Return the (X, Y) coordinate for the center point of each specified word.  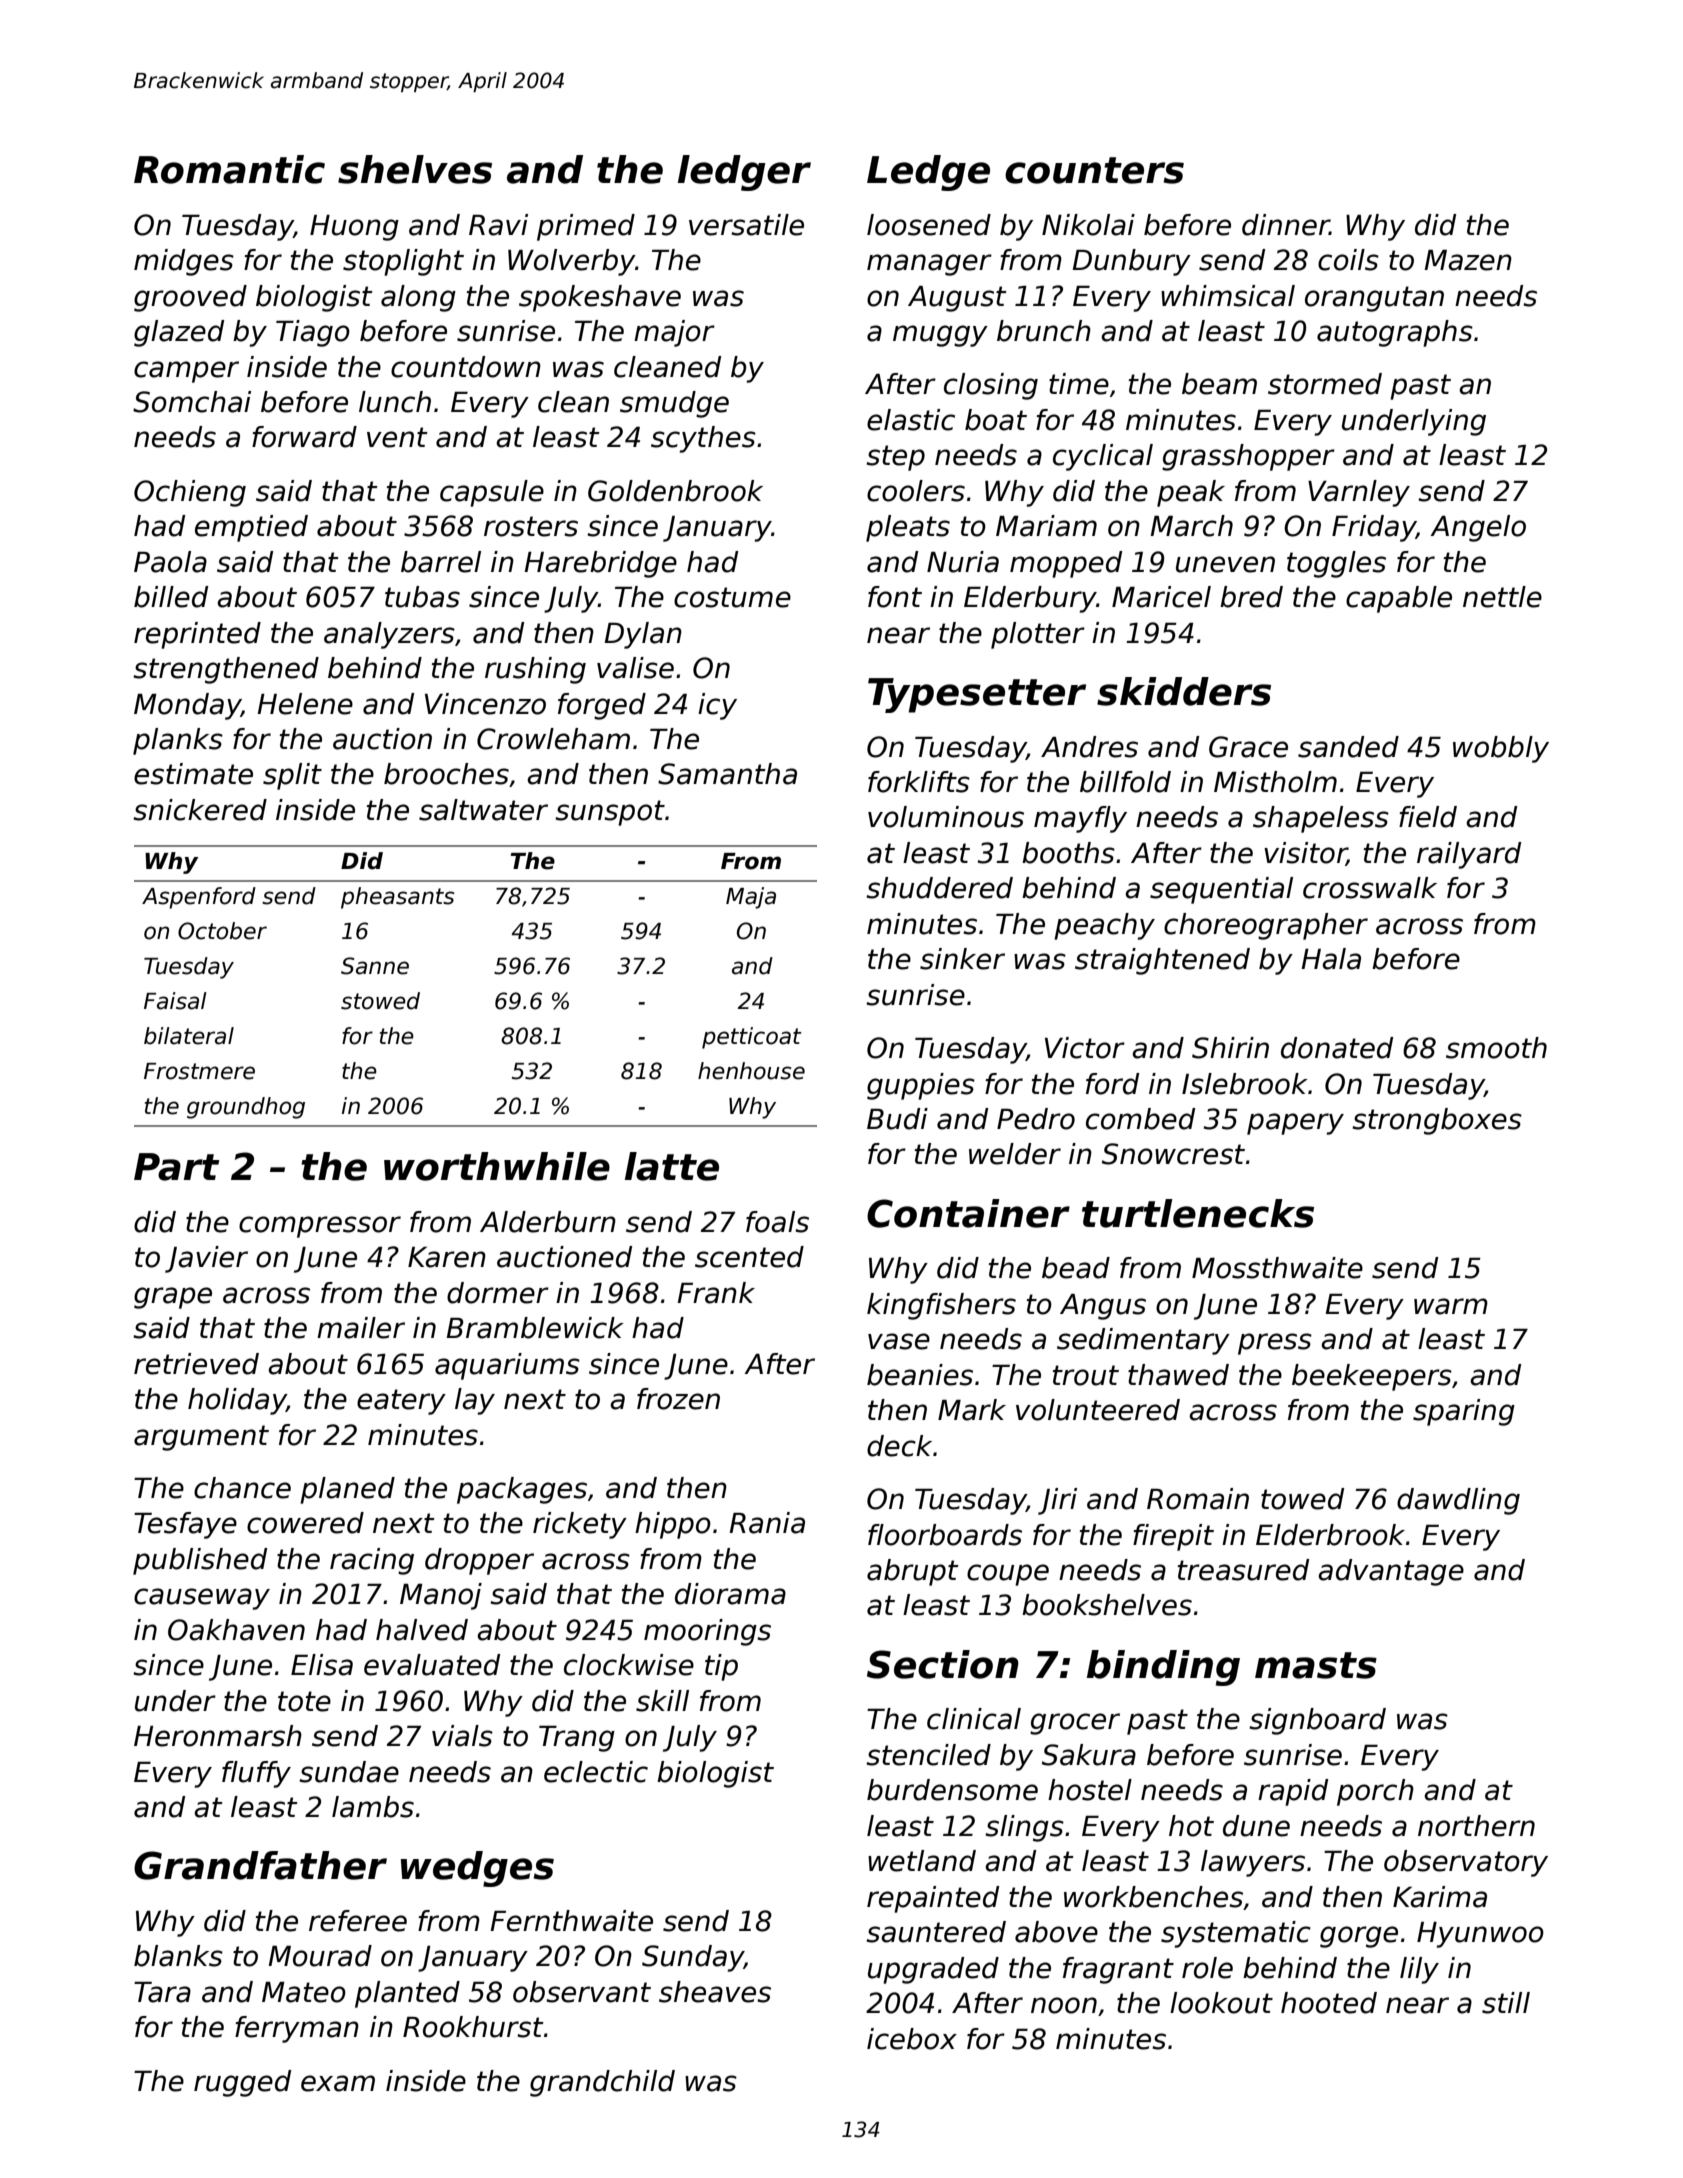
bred (1251, 597)
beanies (920, 1375)
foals (777, 1222)
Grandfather (260, 1865)
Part (177, 1167)
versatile (746, 225)
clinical (974, 1719)
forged (602, 706)
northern (1476, 1826)
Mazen (1468, 260)
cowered (305, 1523)
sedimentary (1143, 1341)
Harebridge (600, 564)
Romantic (229, 169)
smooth (1496, 1048)
